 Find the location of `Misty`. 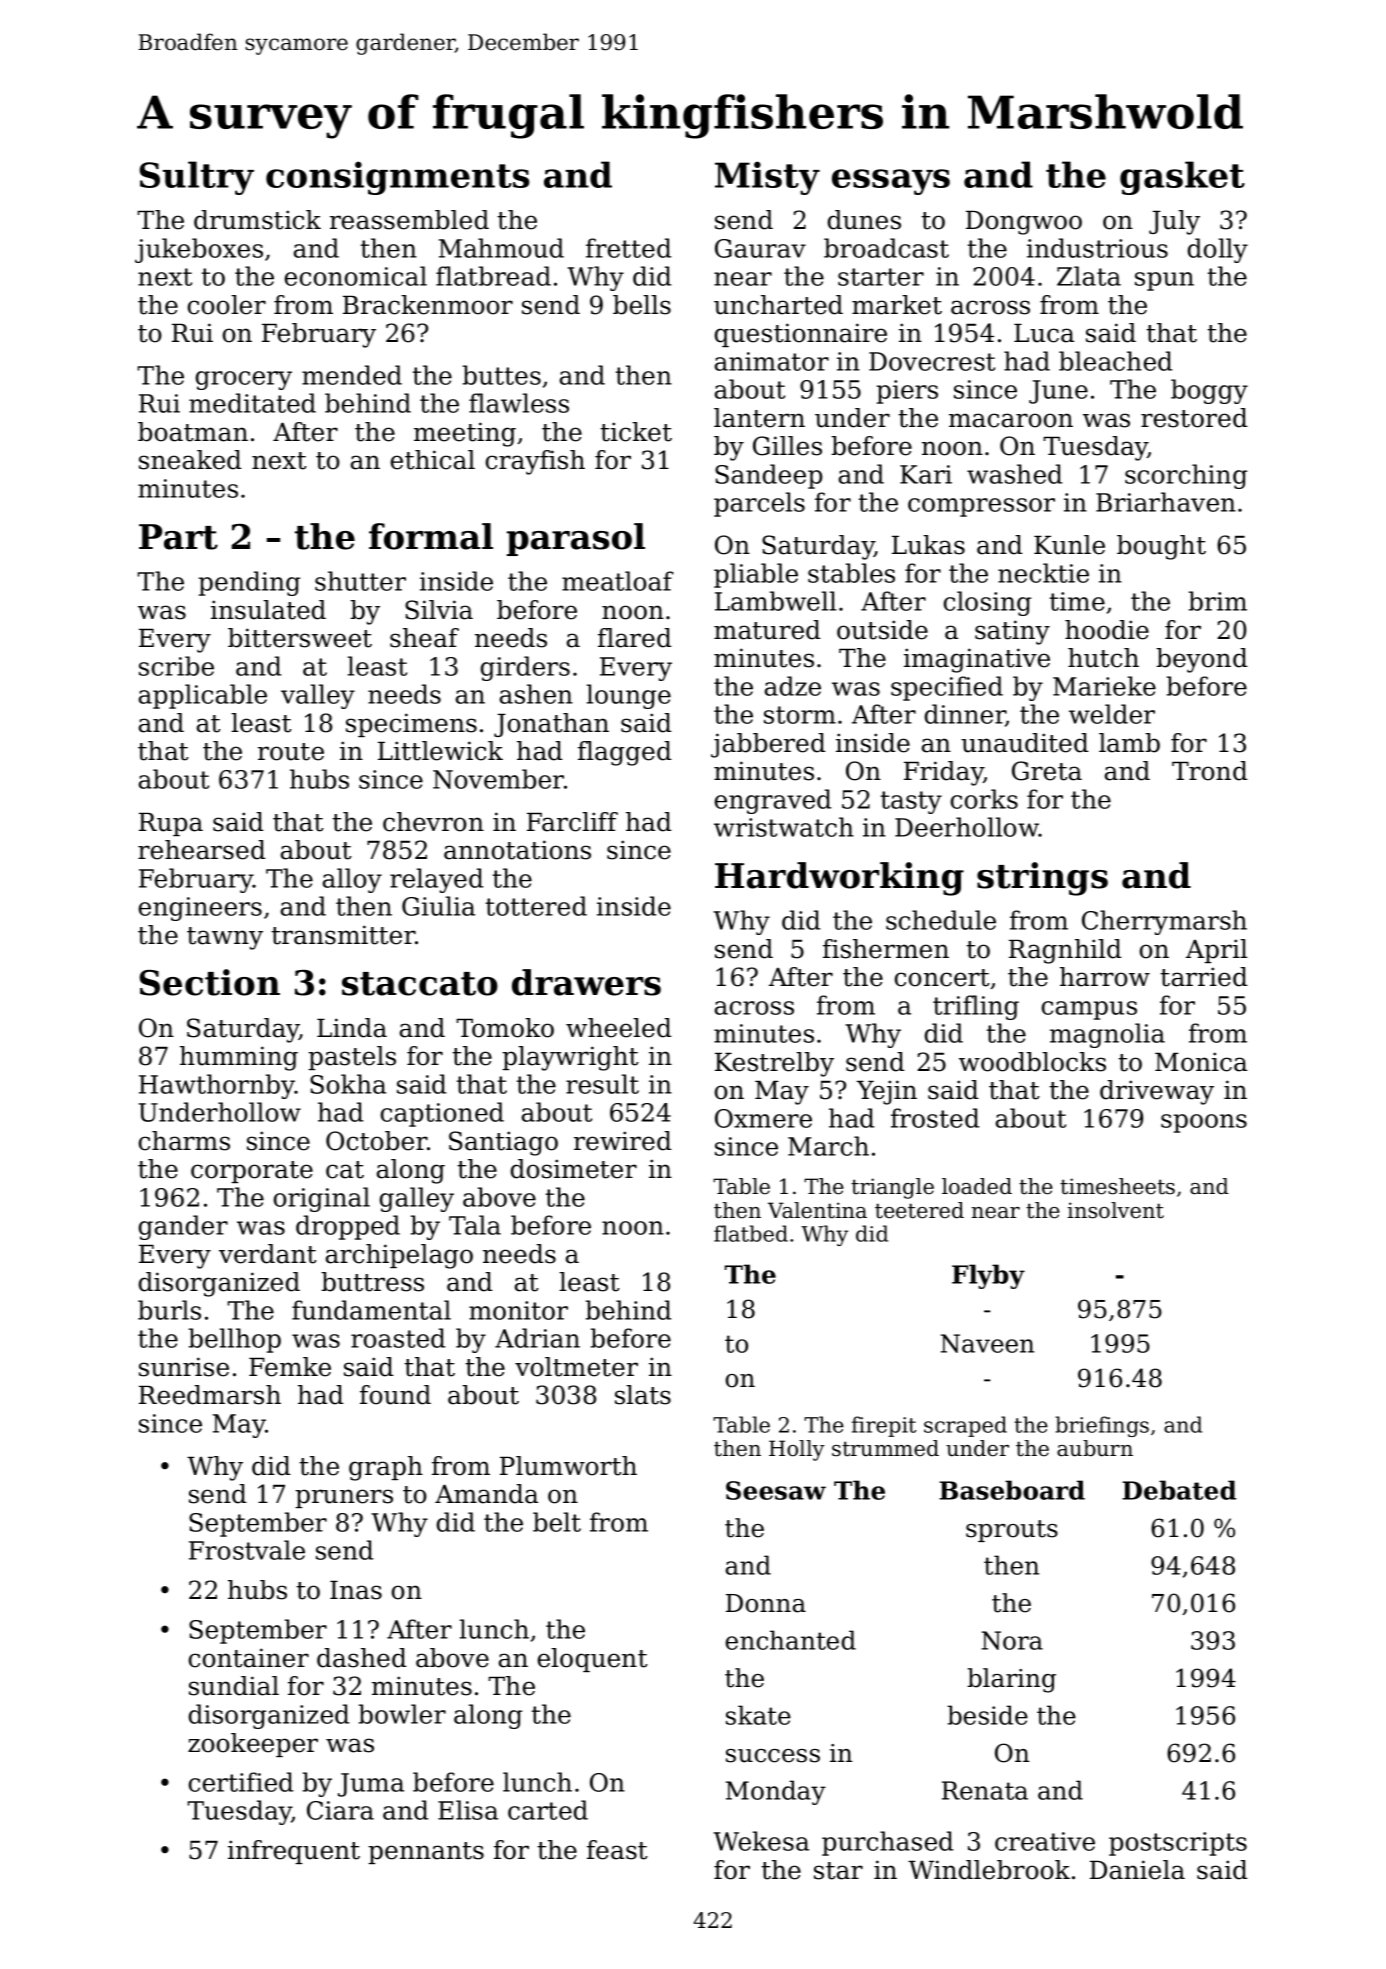

Misty is located at coordinates (767, 178).
